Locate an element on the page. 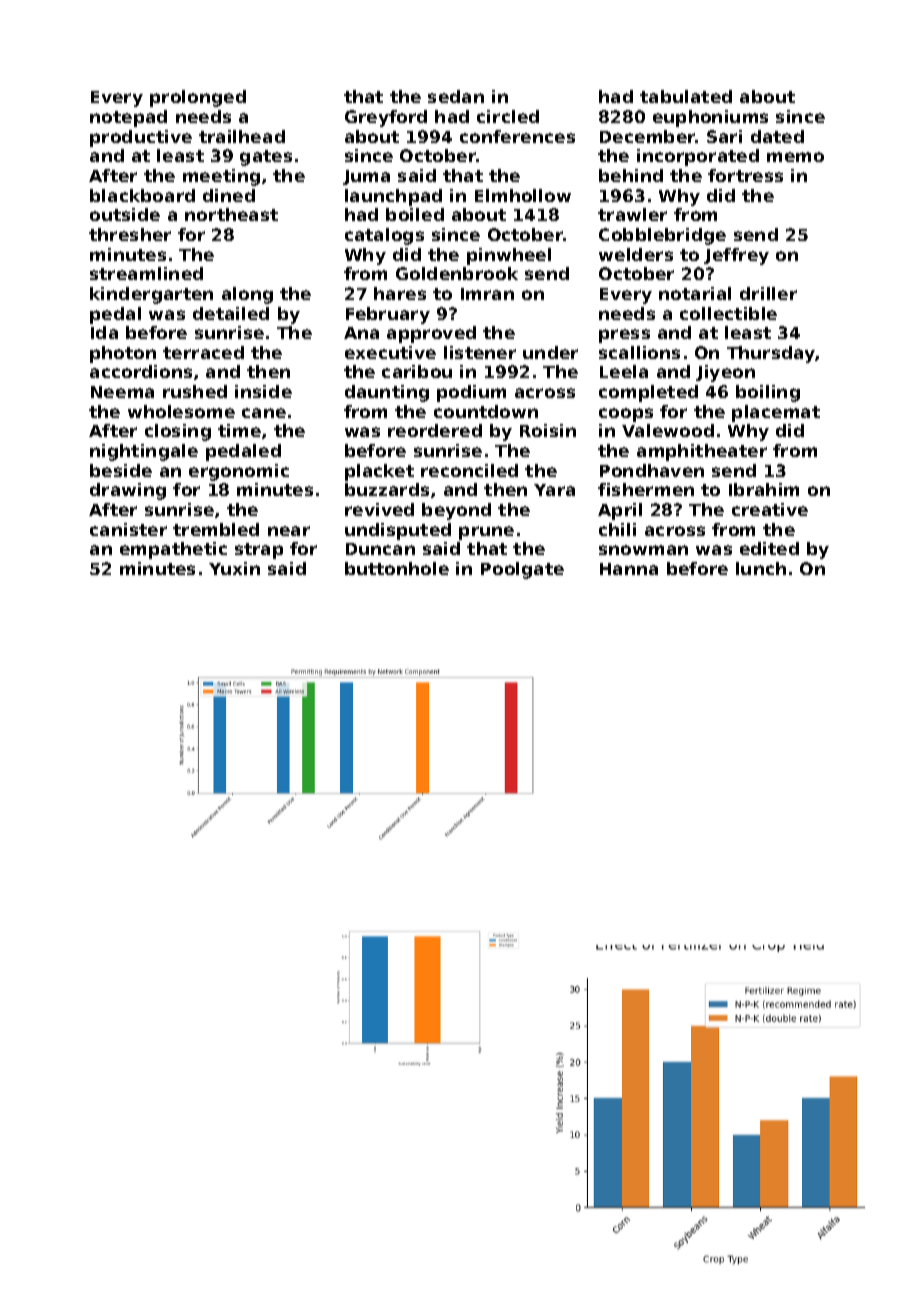  thresher is located at coordinates (130, 234).
